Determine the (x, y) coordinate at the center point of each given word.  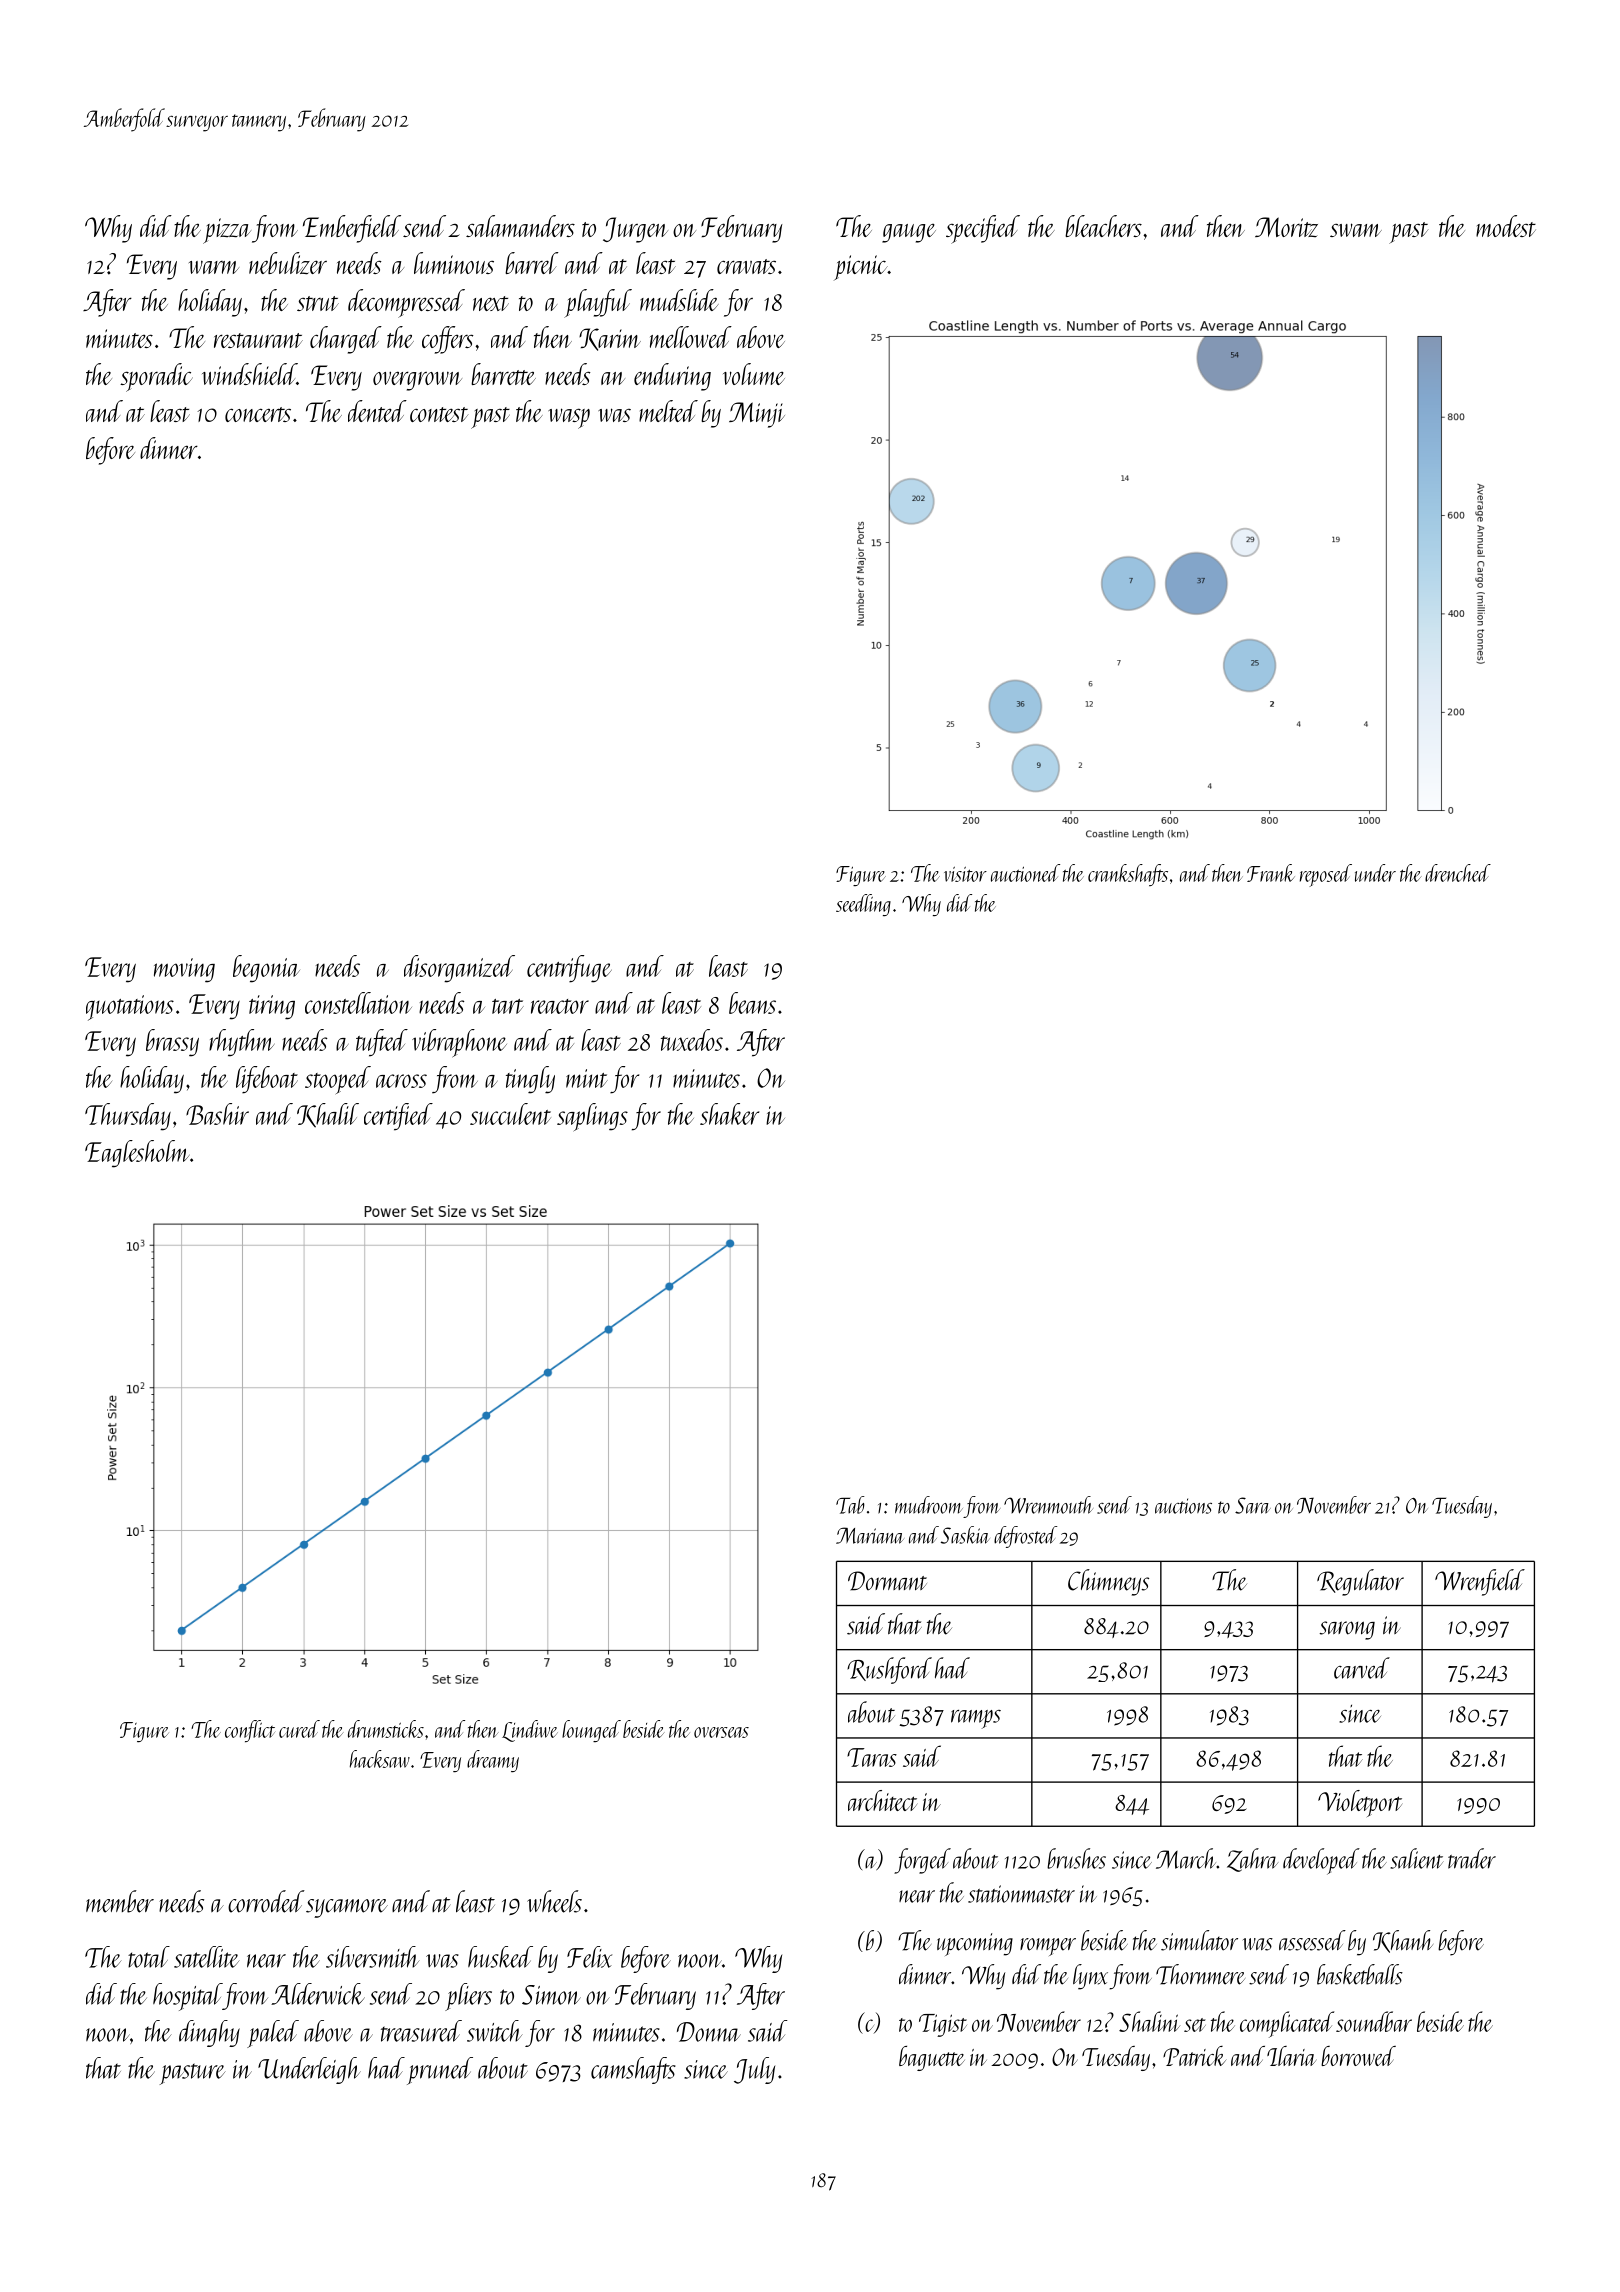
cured (299, 1729)
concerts (258, 414)
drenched (1458, 873)
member (120, 1901)
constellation (358, 1003)
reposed (1326, 875)
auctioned (1025, 873)
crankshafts (1128, 875)
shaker (729, 1114)
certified (398, 1117)
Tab (850, 1505)
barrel (531, 263)
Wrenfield (1480, 1582)
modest (1506, 226)
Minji (757, 415)
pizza (227, 231)
